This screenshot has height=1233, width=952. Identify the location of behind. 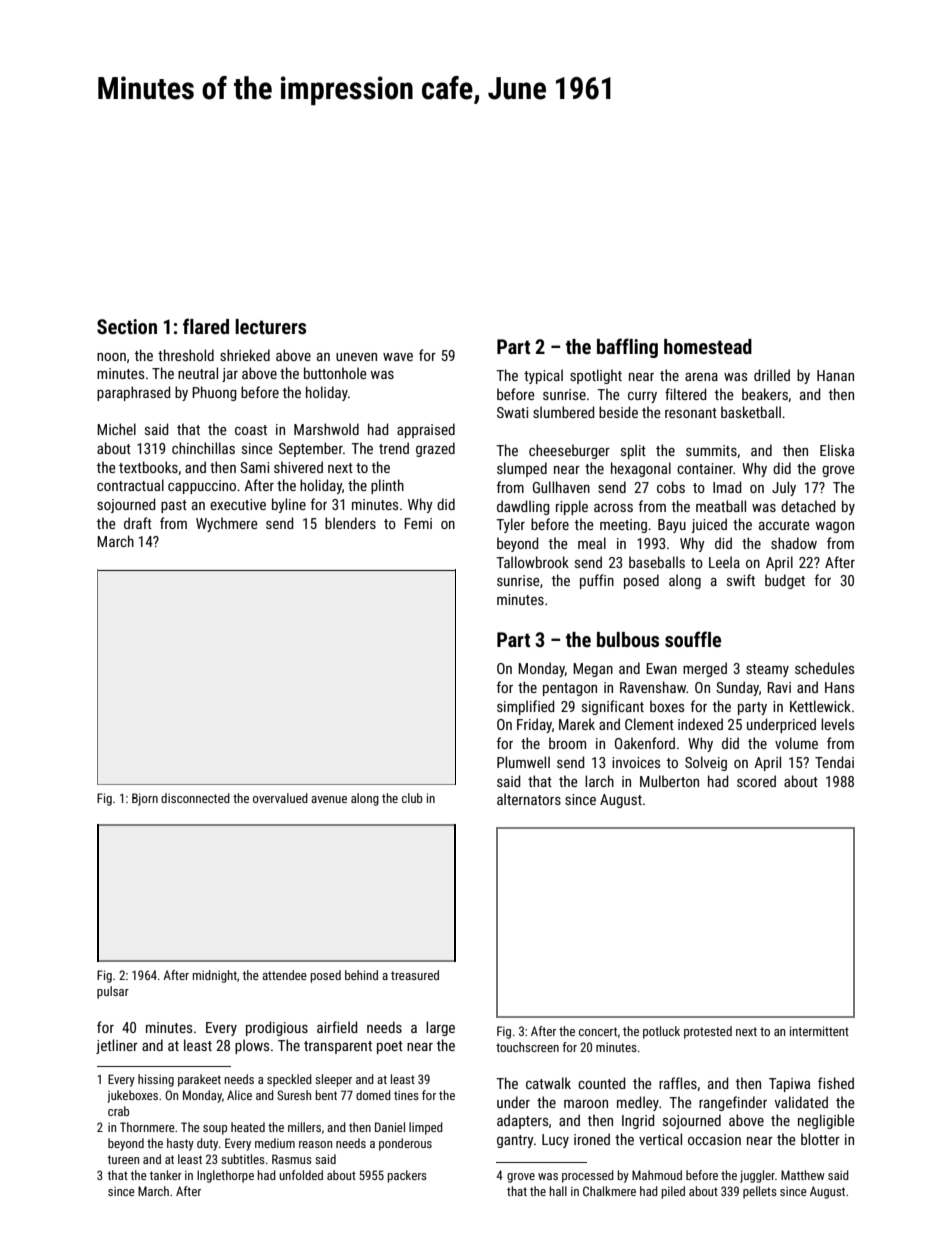
(361, 975).
